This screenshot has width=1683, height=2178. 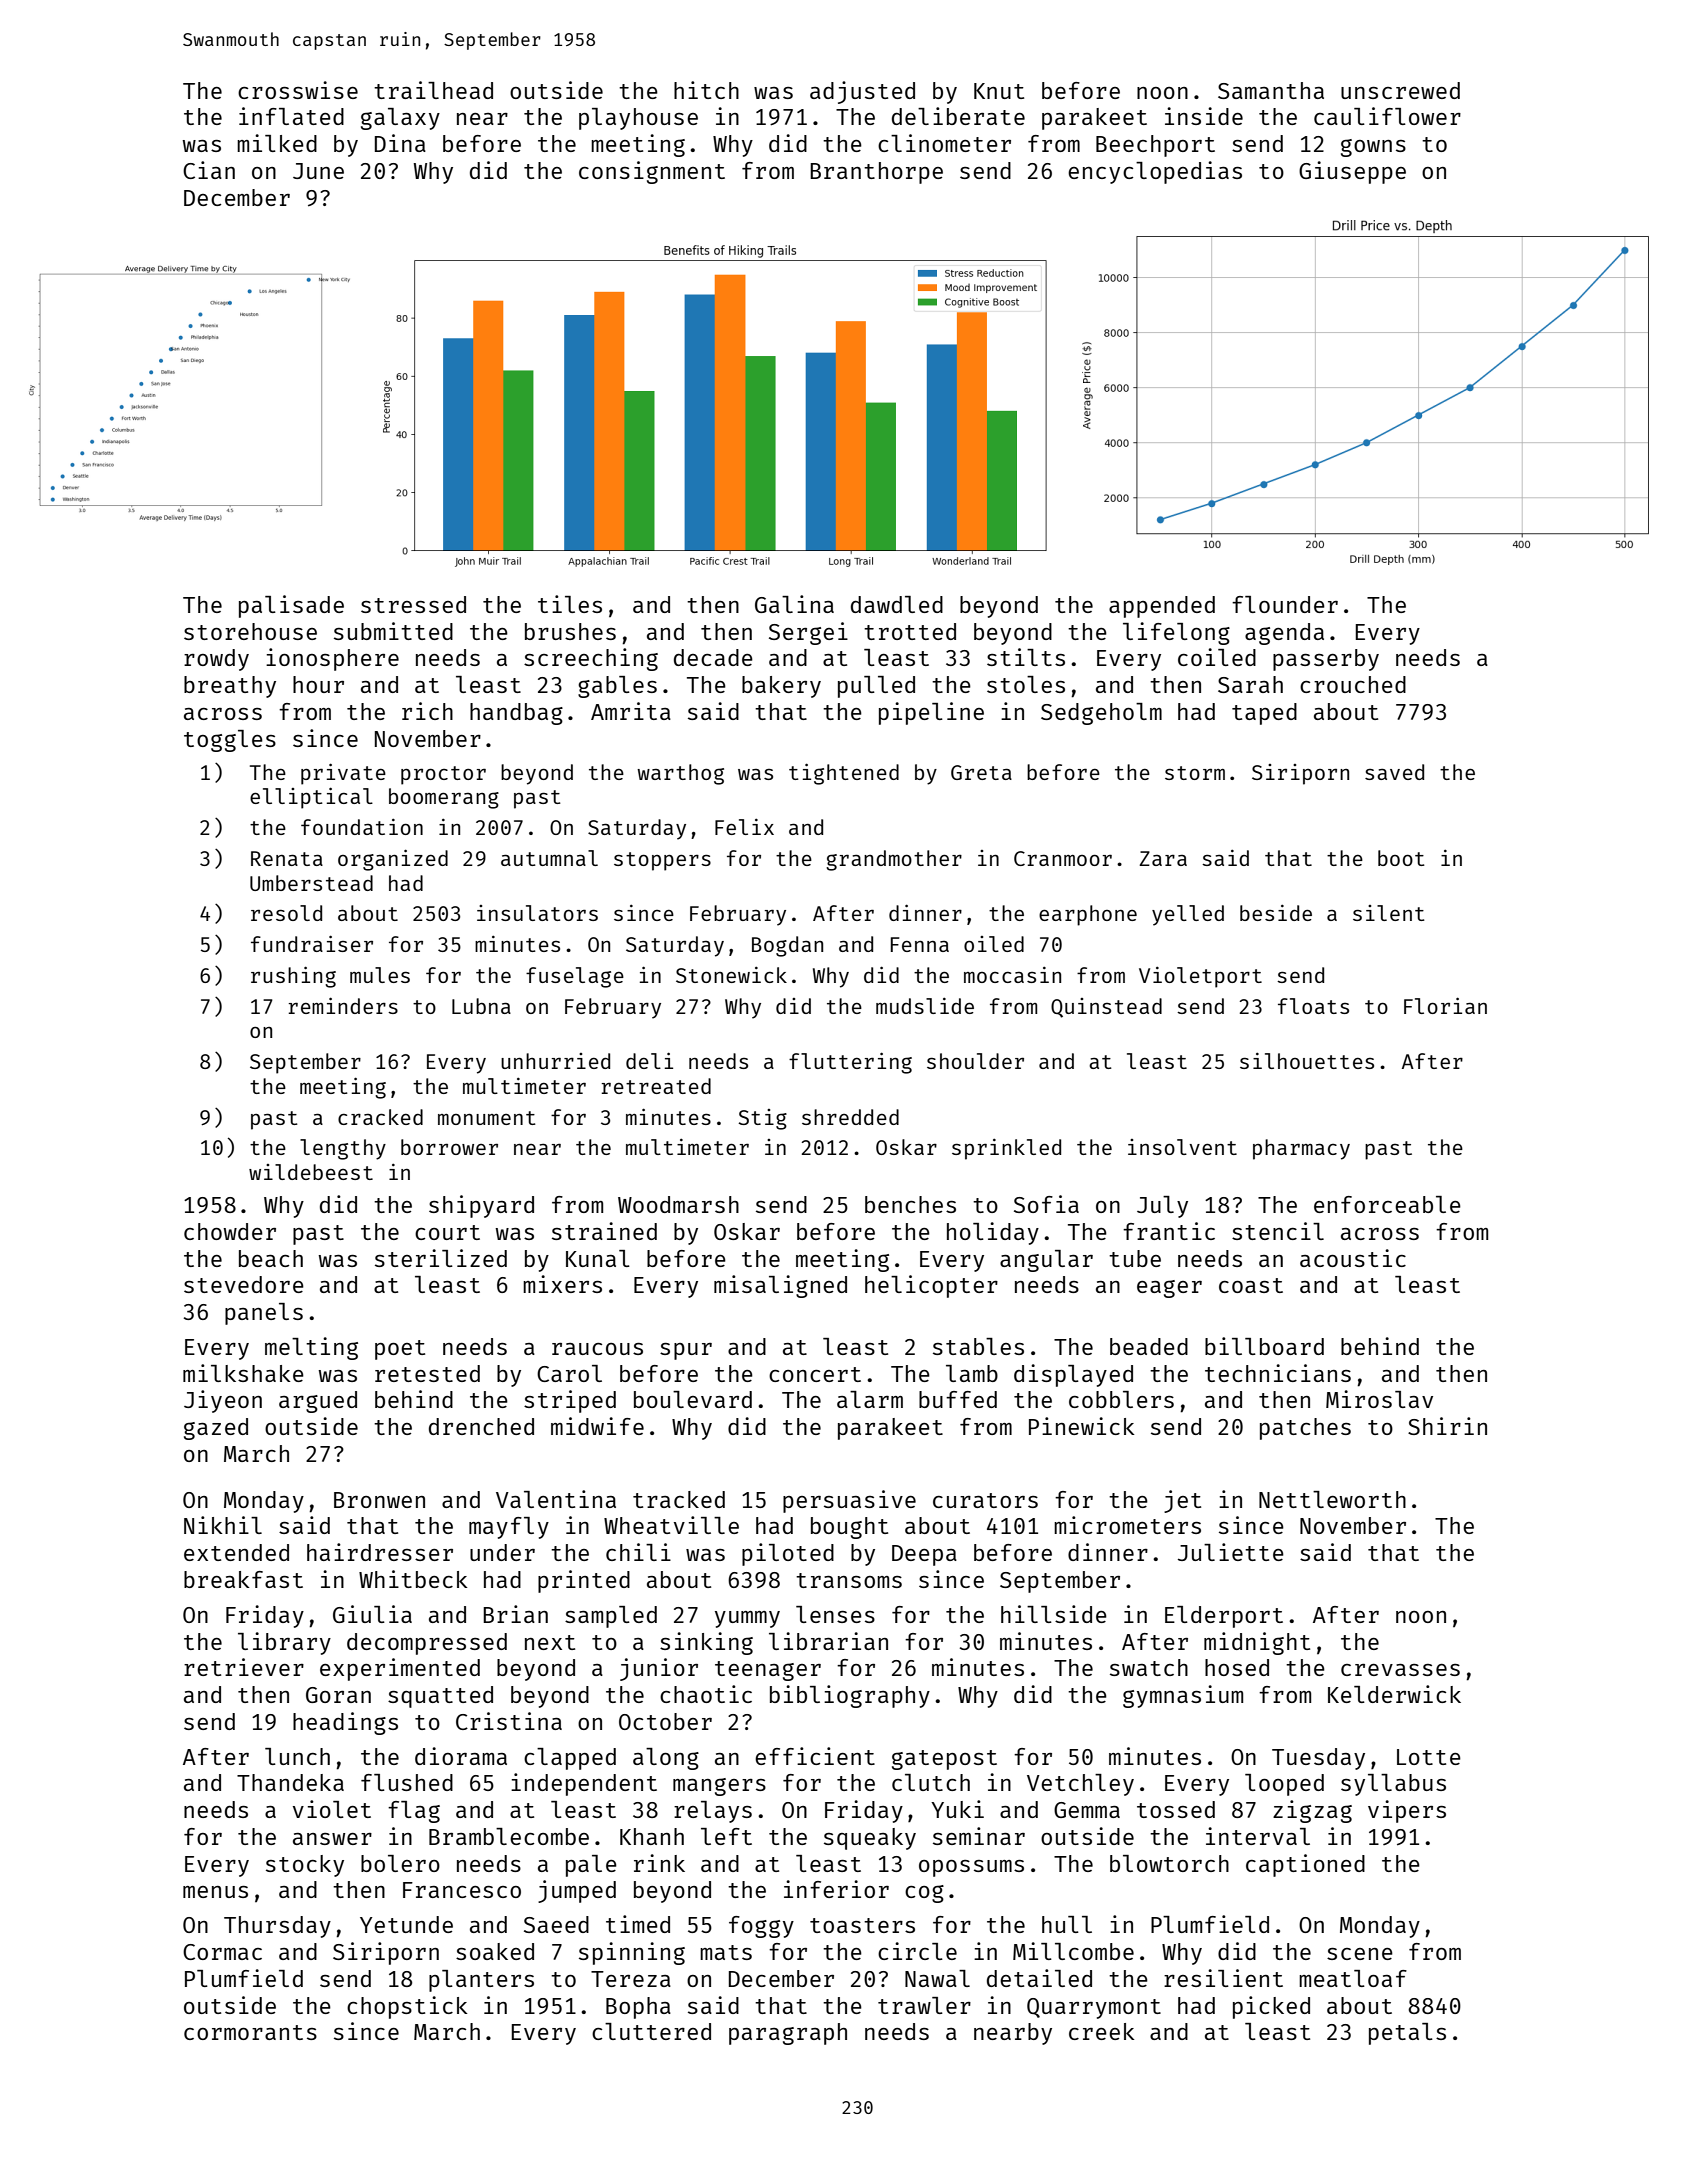 I want to click on palisade, so click(x=291, y=606).
